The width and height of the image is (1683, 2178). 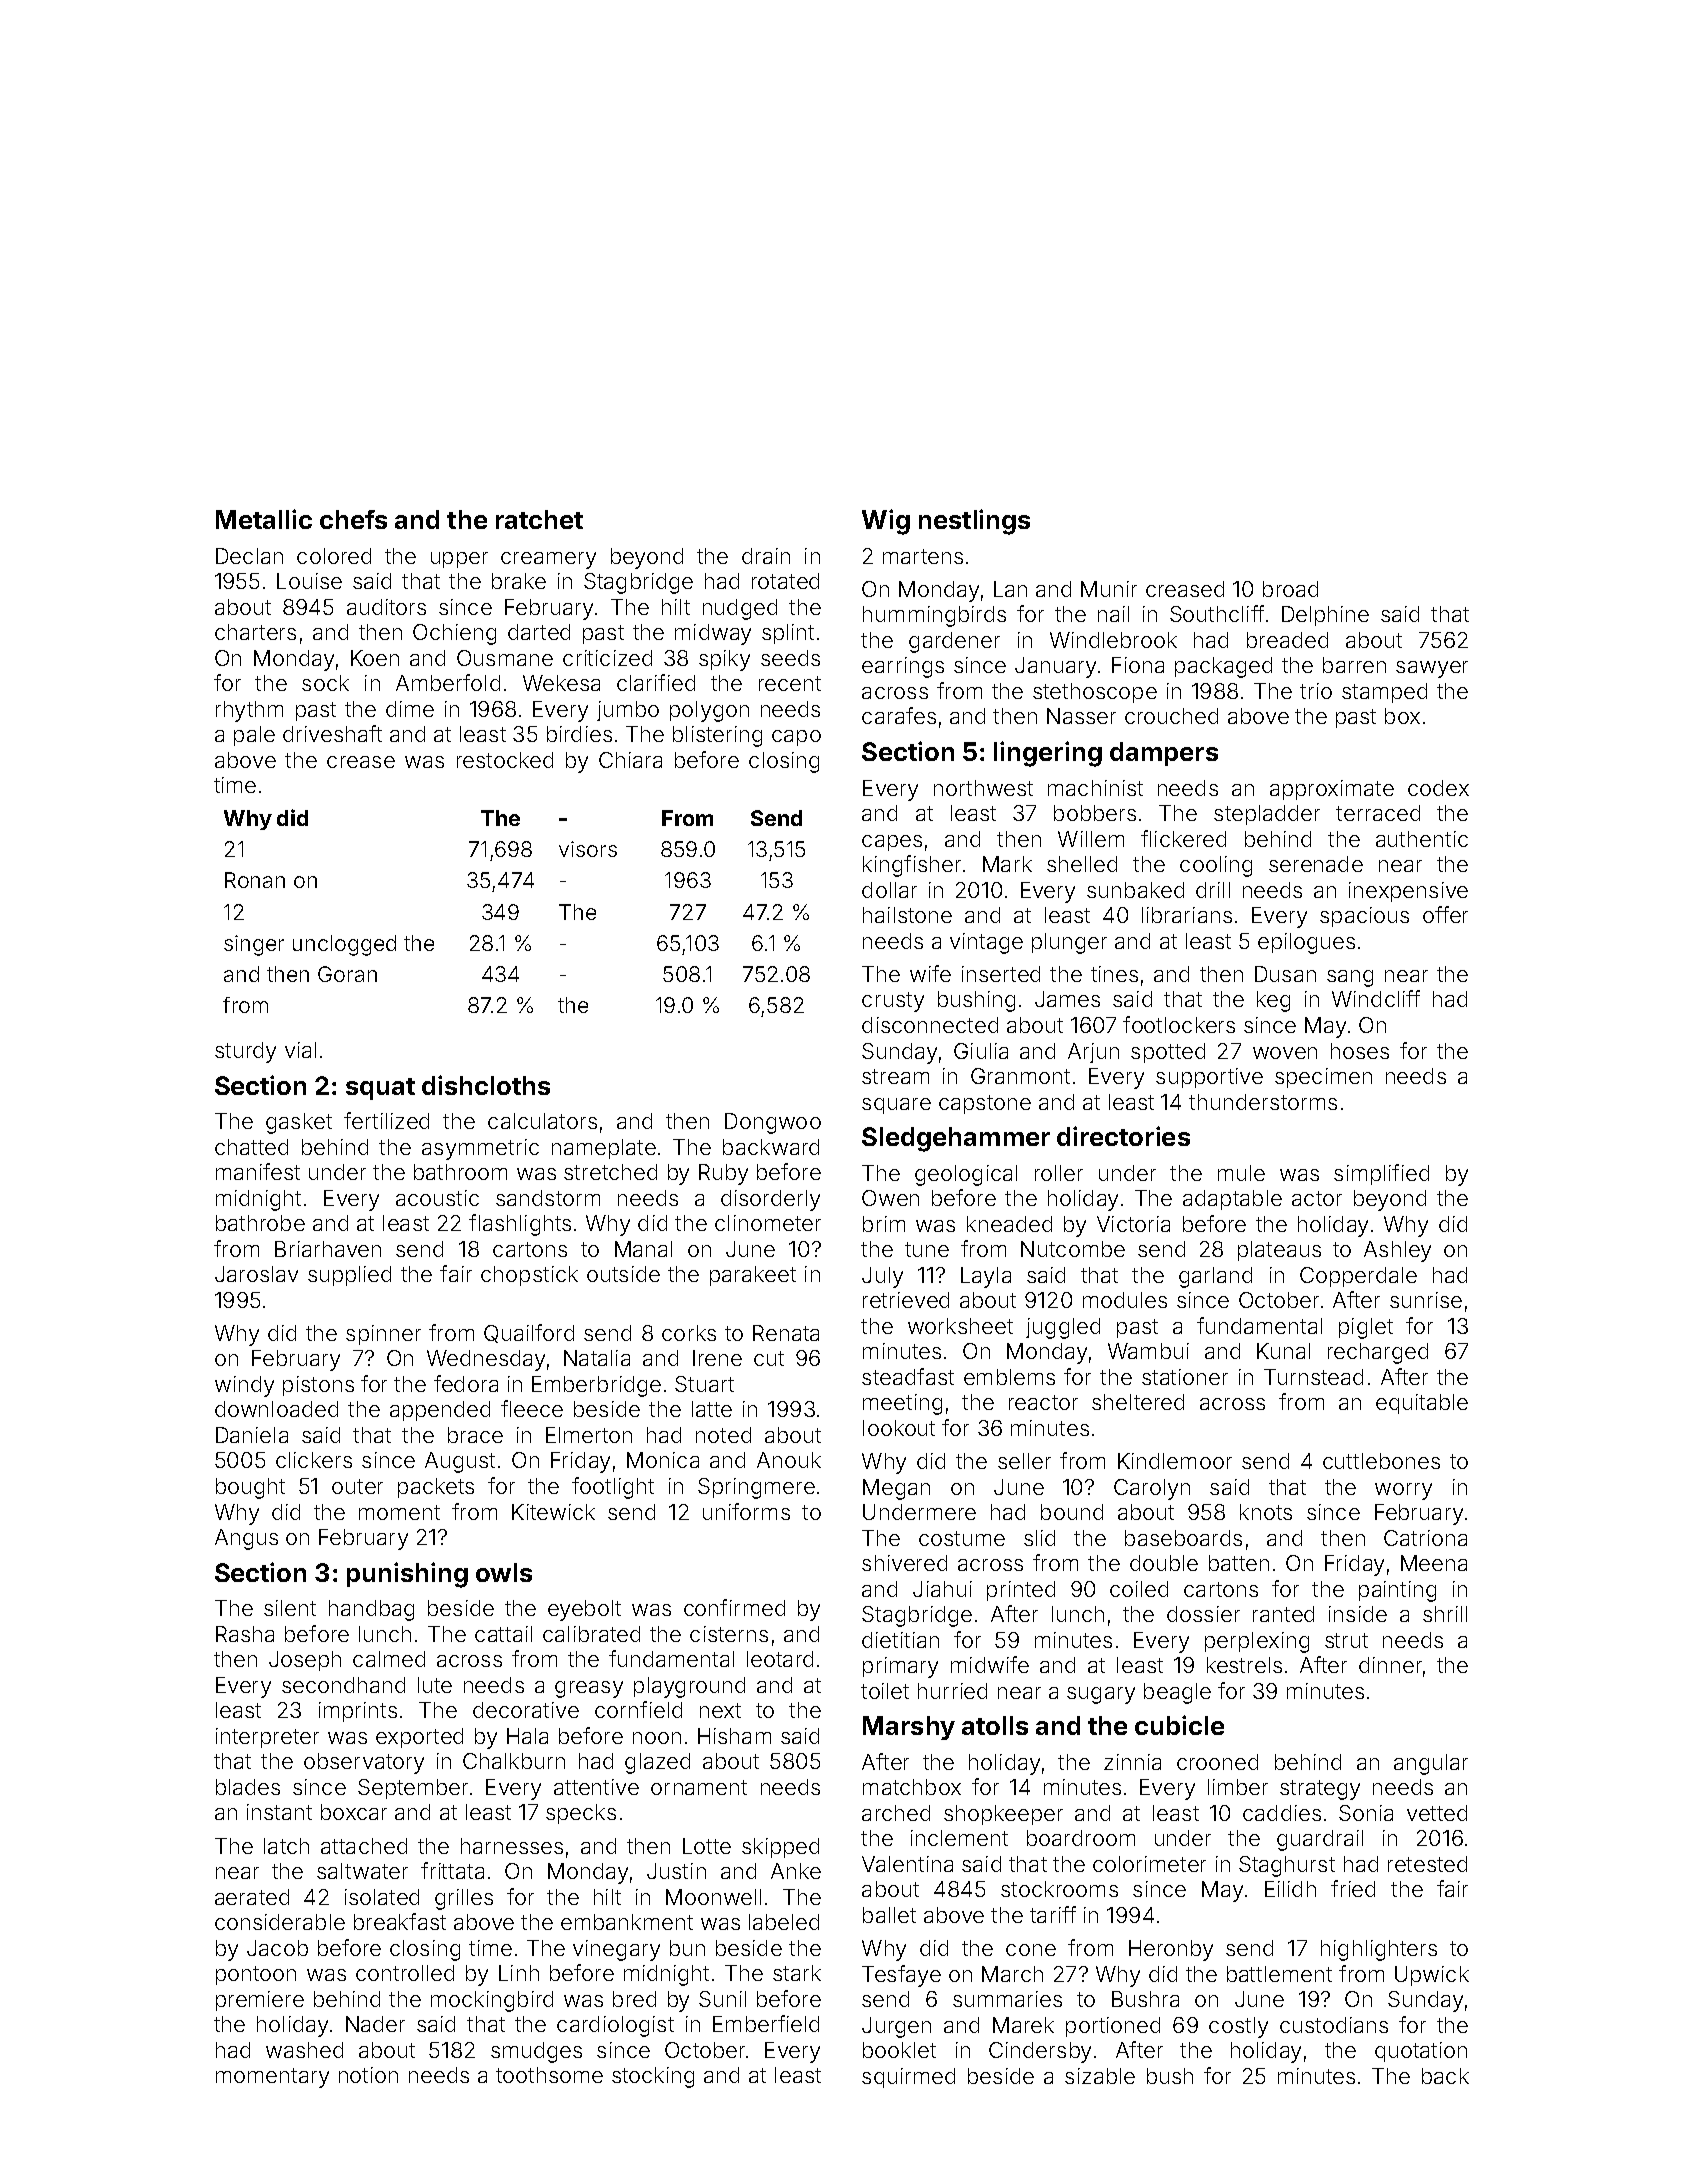 What do you see at coordinates (1109, 589) in the image?
I see `Munir` at bounding box center [1109, 589].
